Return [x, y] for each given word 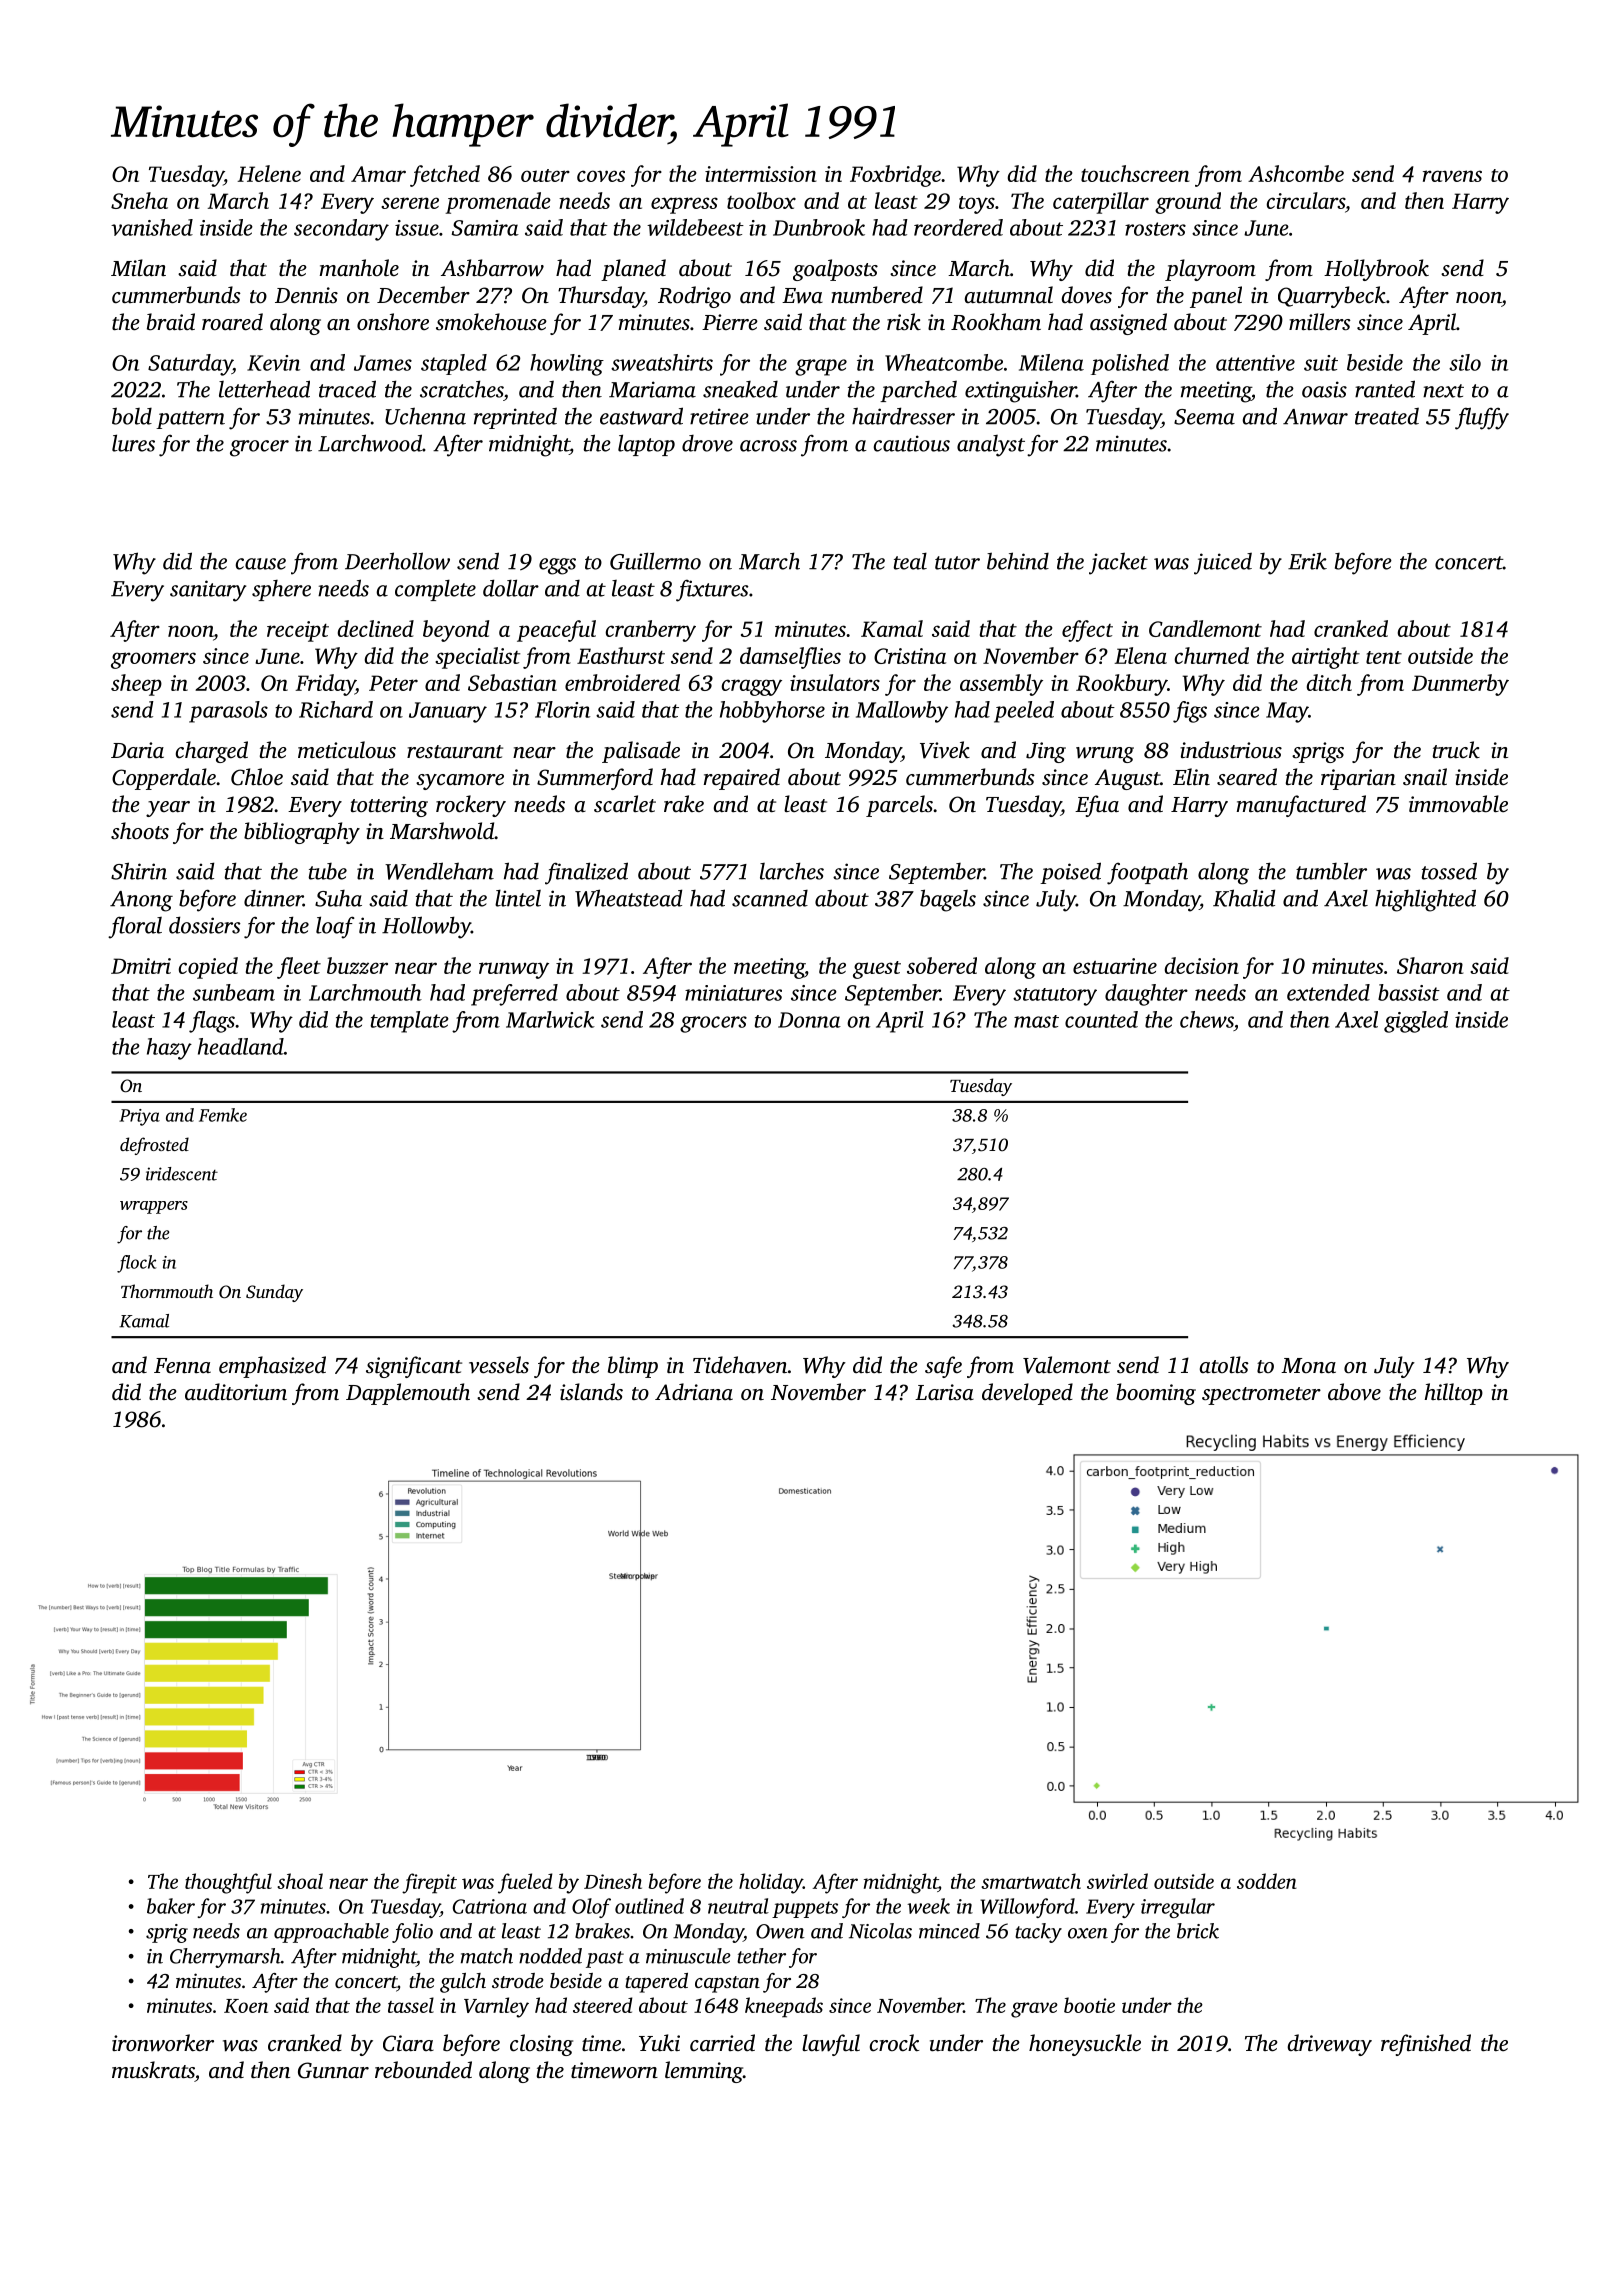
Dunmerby [1460, 685]
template [410, 1022]
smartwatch [1031, 1881]
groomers [153, 660]
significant [414, 1367]
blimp [633, 1367]
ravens [1452, 176]
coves [601, 176]
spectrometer [1261, 1396]
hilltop [1454, 1394]
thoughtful [228, 1883]
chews [1207, 1019]
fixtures [712, 591]
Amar [378, 174]
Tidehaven [740, 1365]
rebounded [423, 2070]
